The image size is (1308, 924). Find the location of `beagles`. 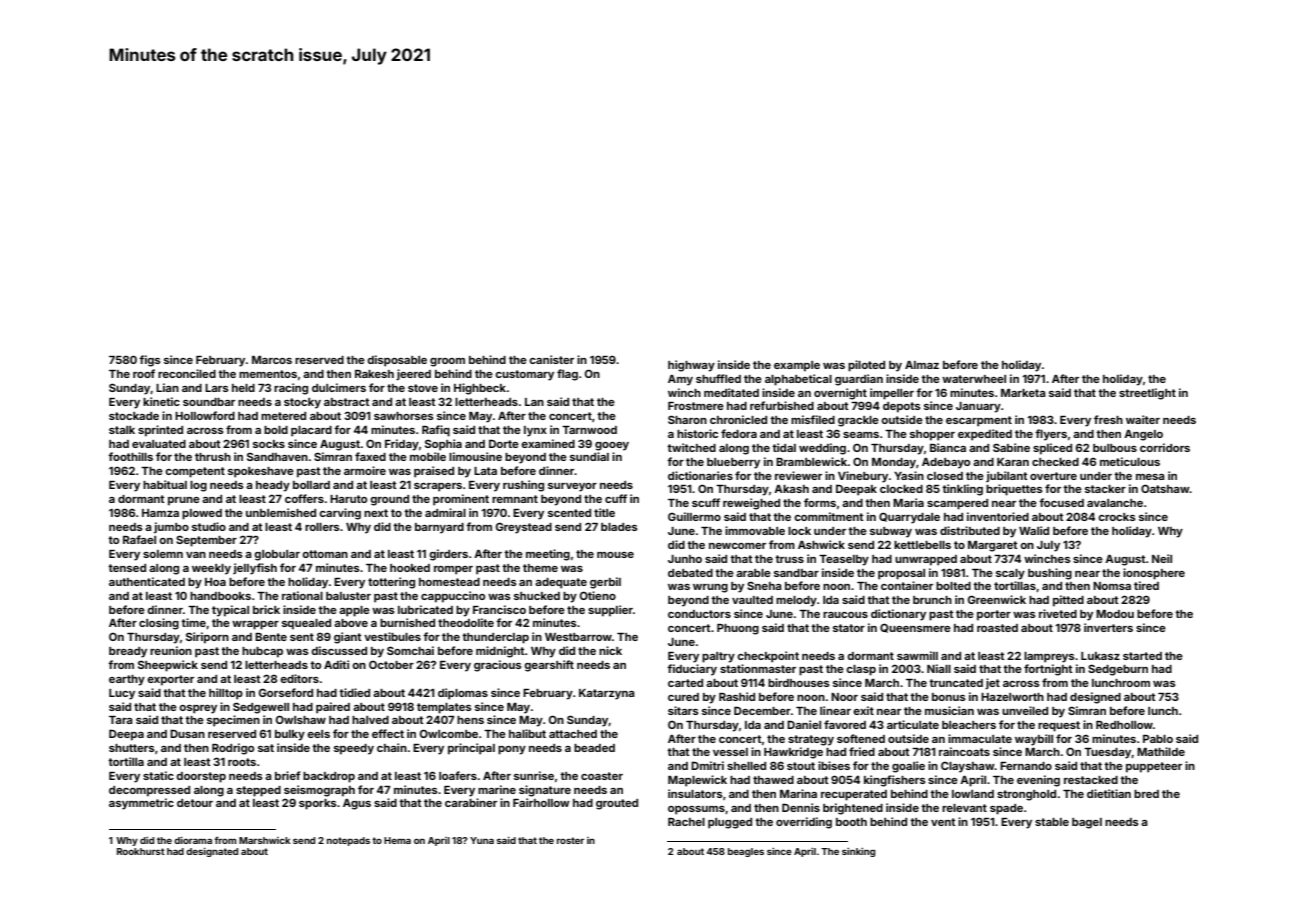

beagles is located at coordinates (746, 852).
